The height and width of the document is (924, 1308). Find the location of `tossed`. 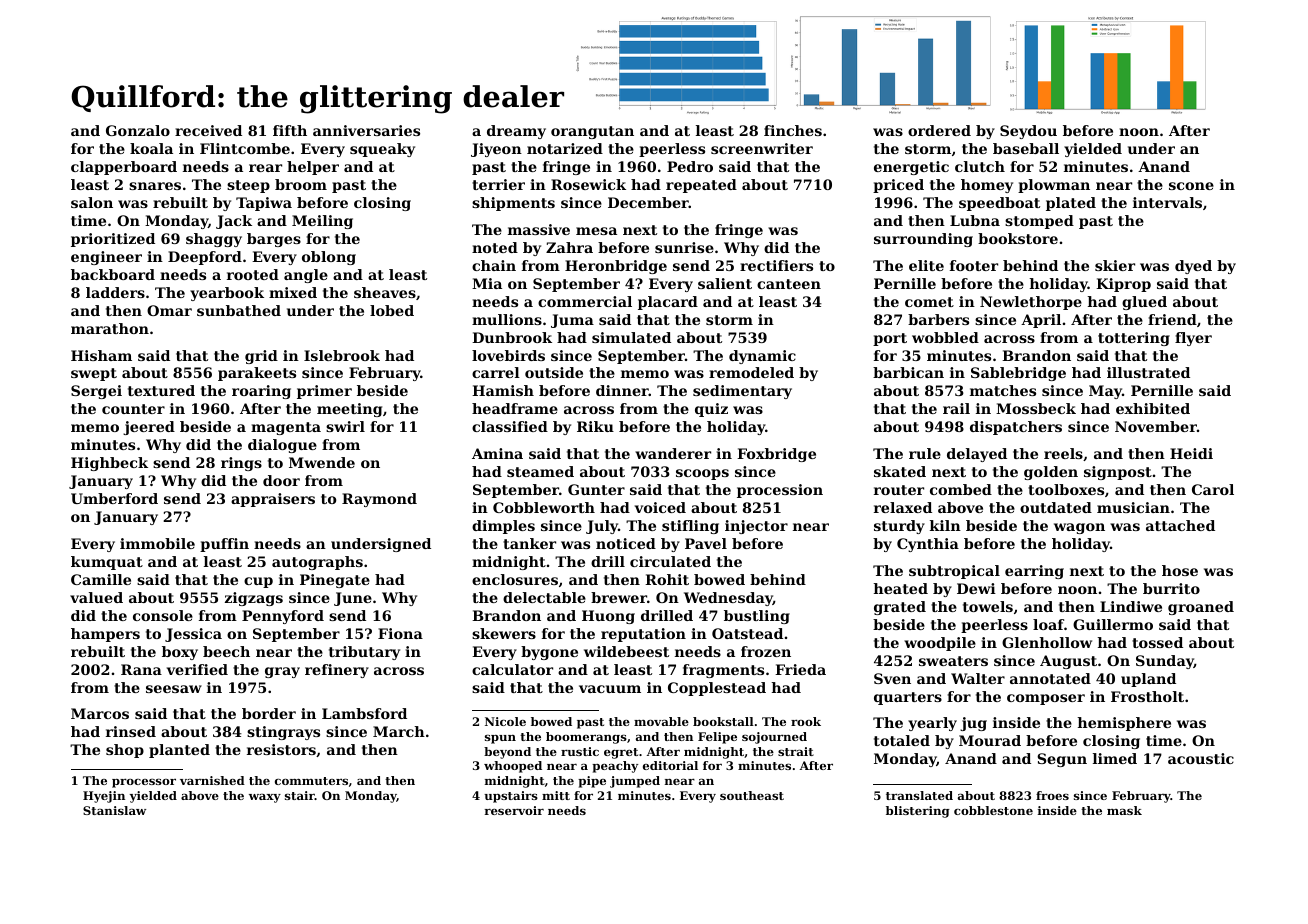

tossed is located at coordinates (1157, 642).
